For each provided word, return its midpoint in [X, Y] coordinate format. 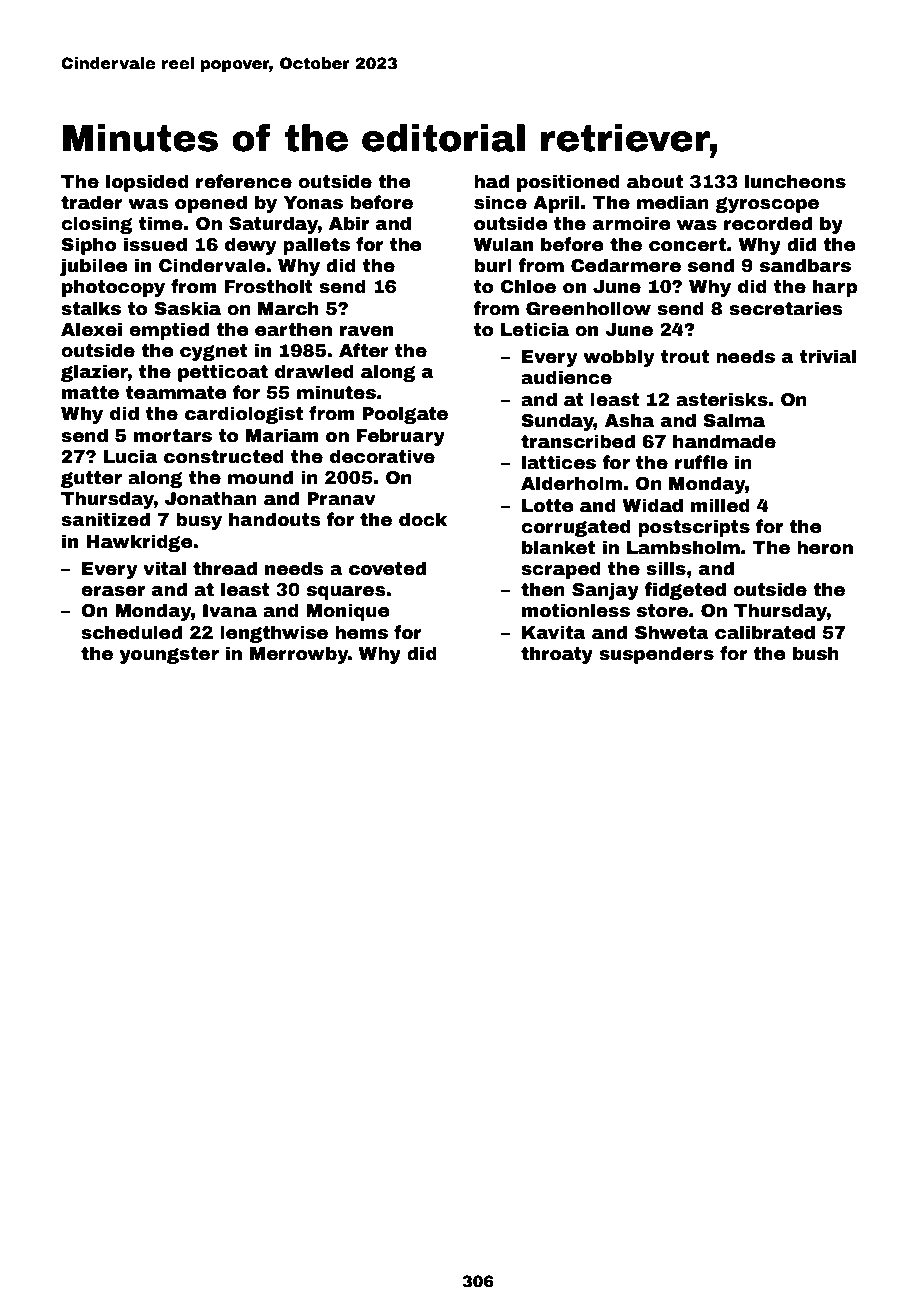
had [491, 181]
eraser [113, 591]
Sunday [557, 422]
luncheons [795, 181]
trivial [828, 356]
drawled [314, 371]
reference [244, 181]
